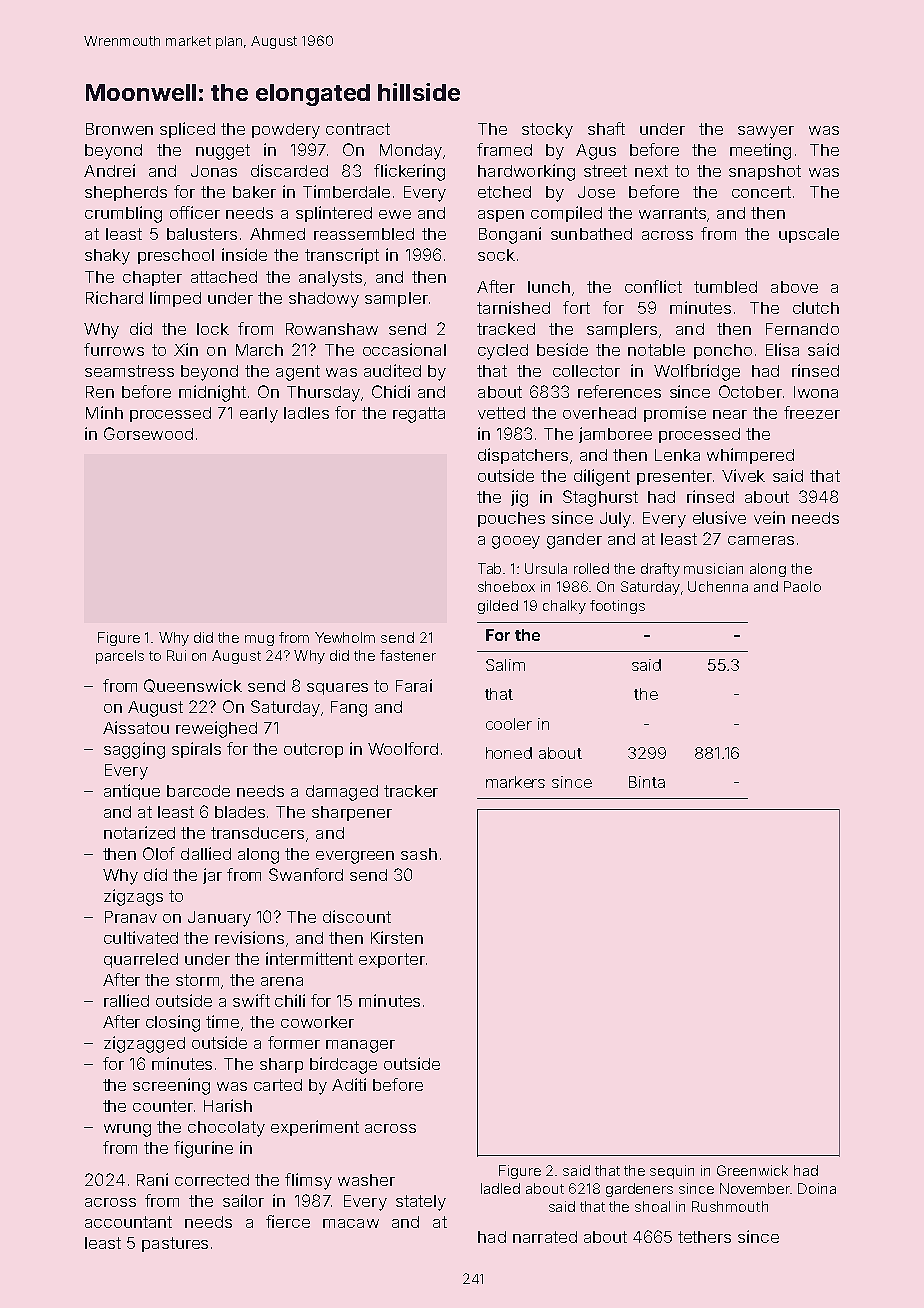  What do you see at coordinates (505, 665) in the image?
I see `Salim` at bounding box center [505, 665].
